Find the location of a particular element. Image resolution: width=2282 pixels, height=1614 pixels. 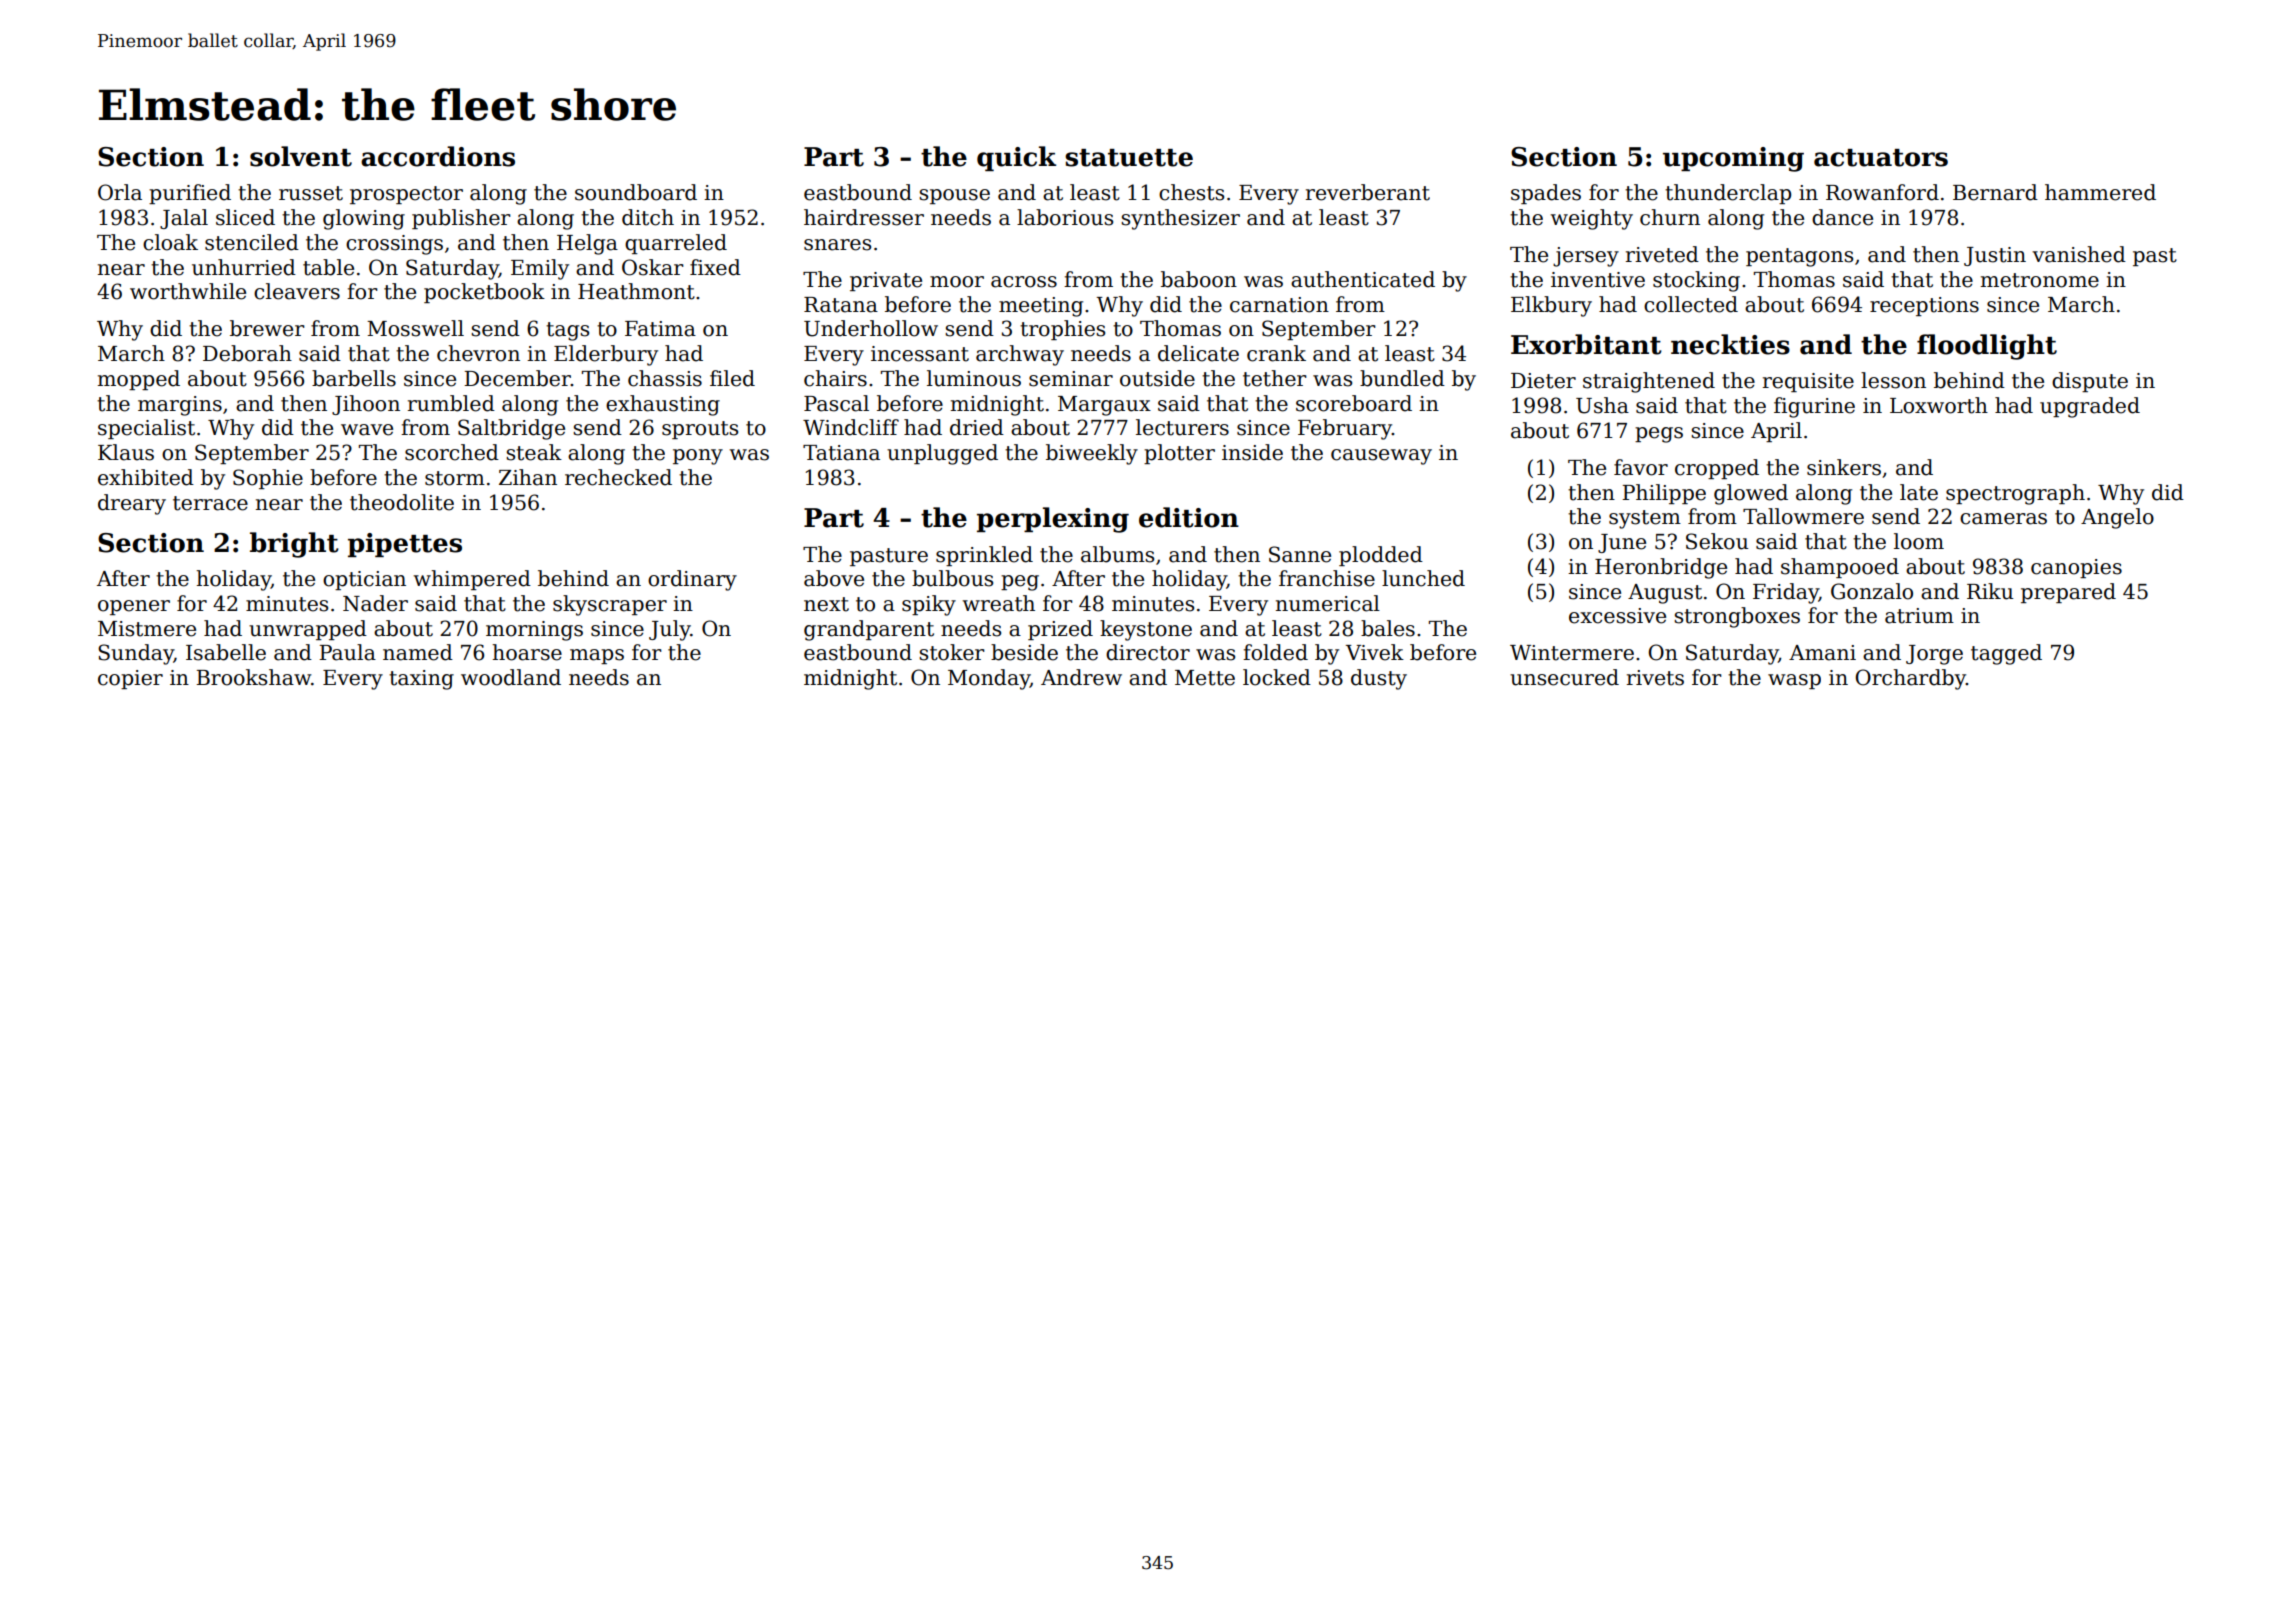

Rowanford is located at coordinates (1882, 192).
